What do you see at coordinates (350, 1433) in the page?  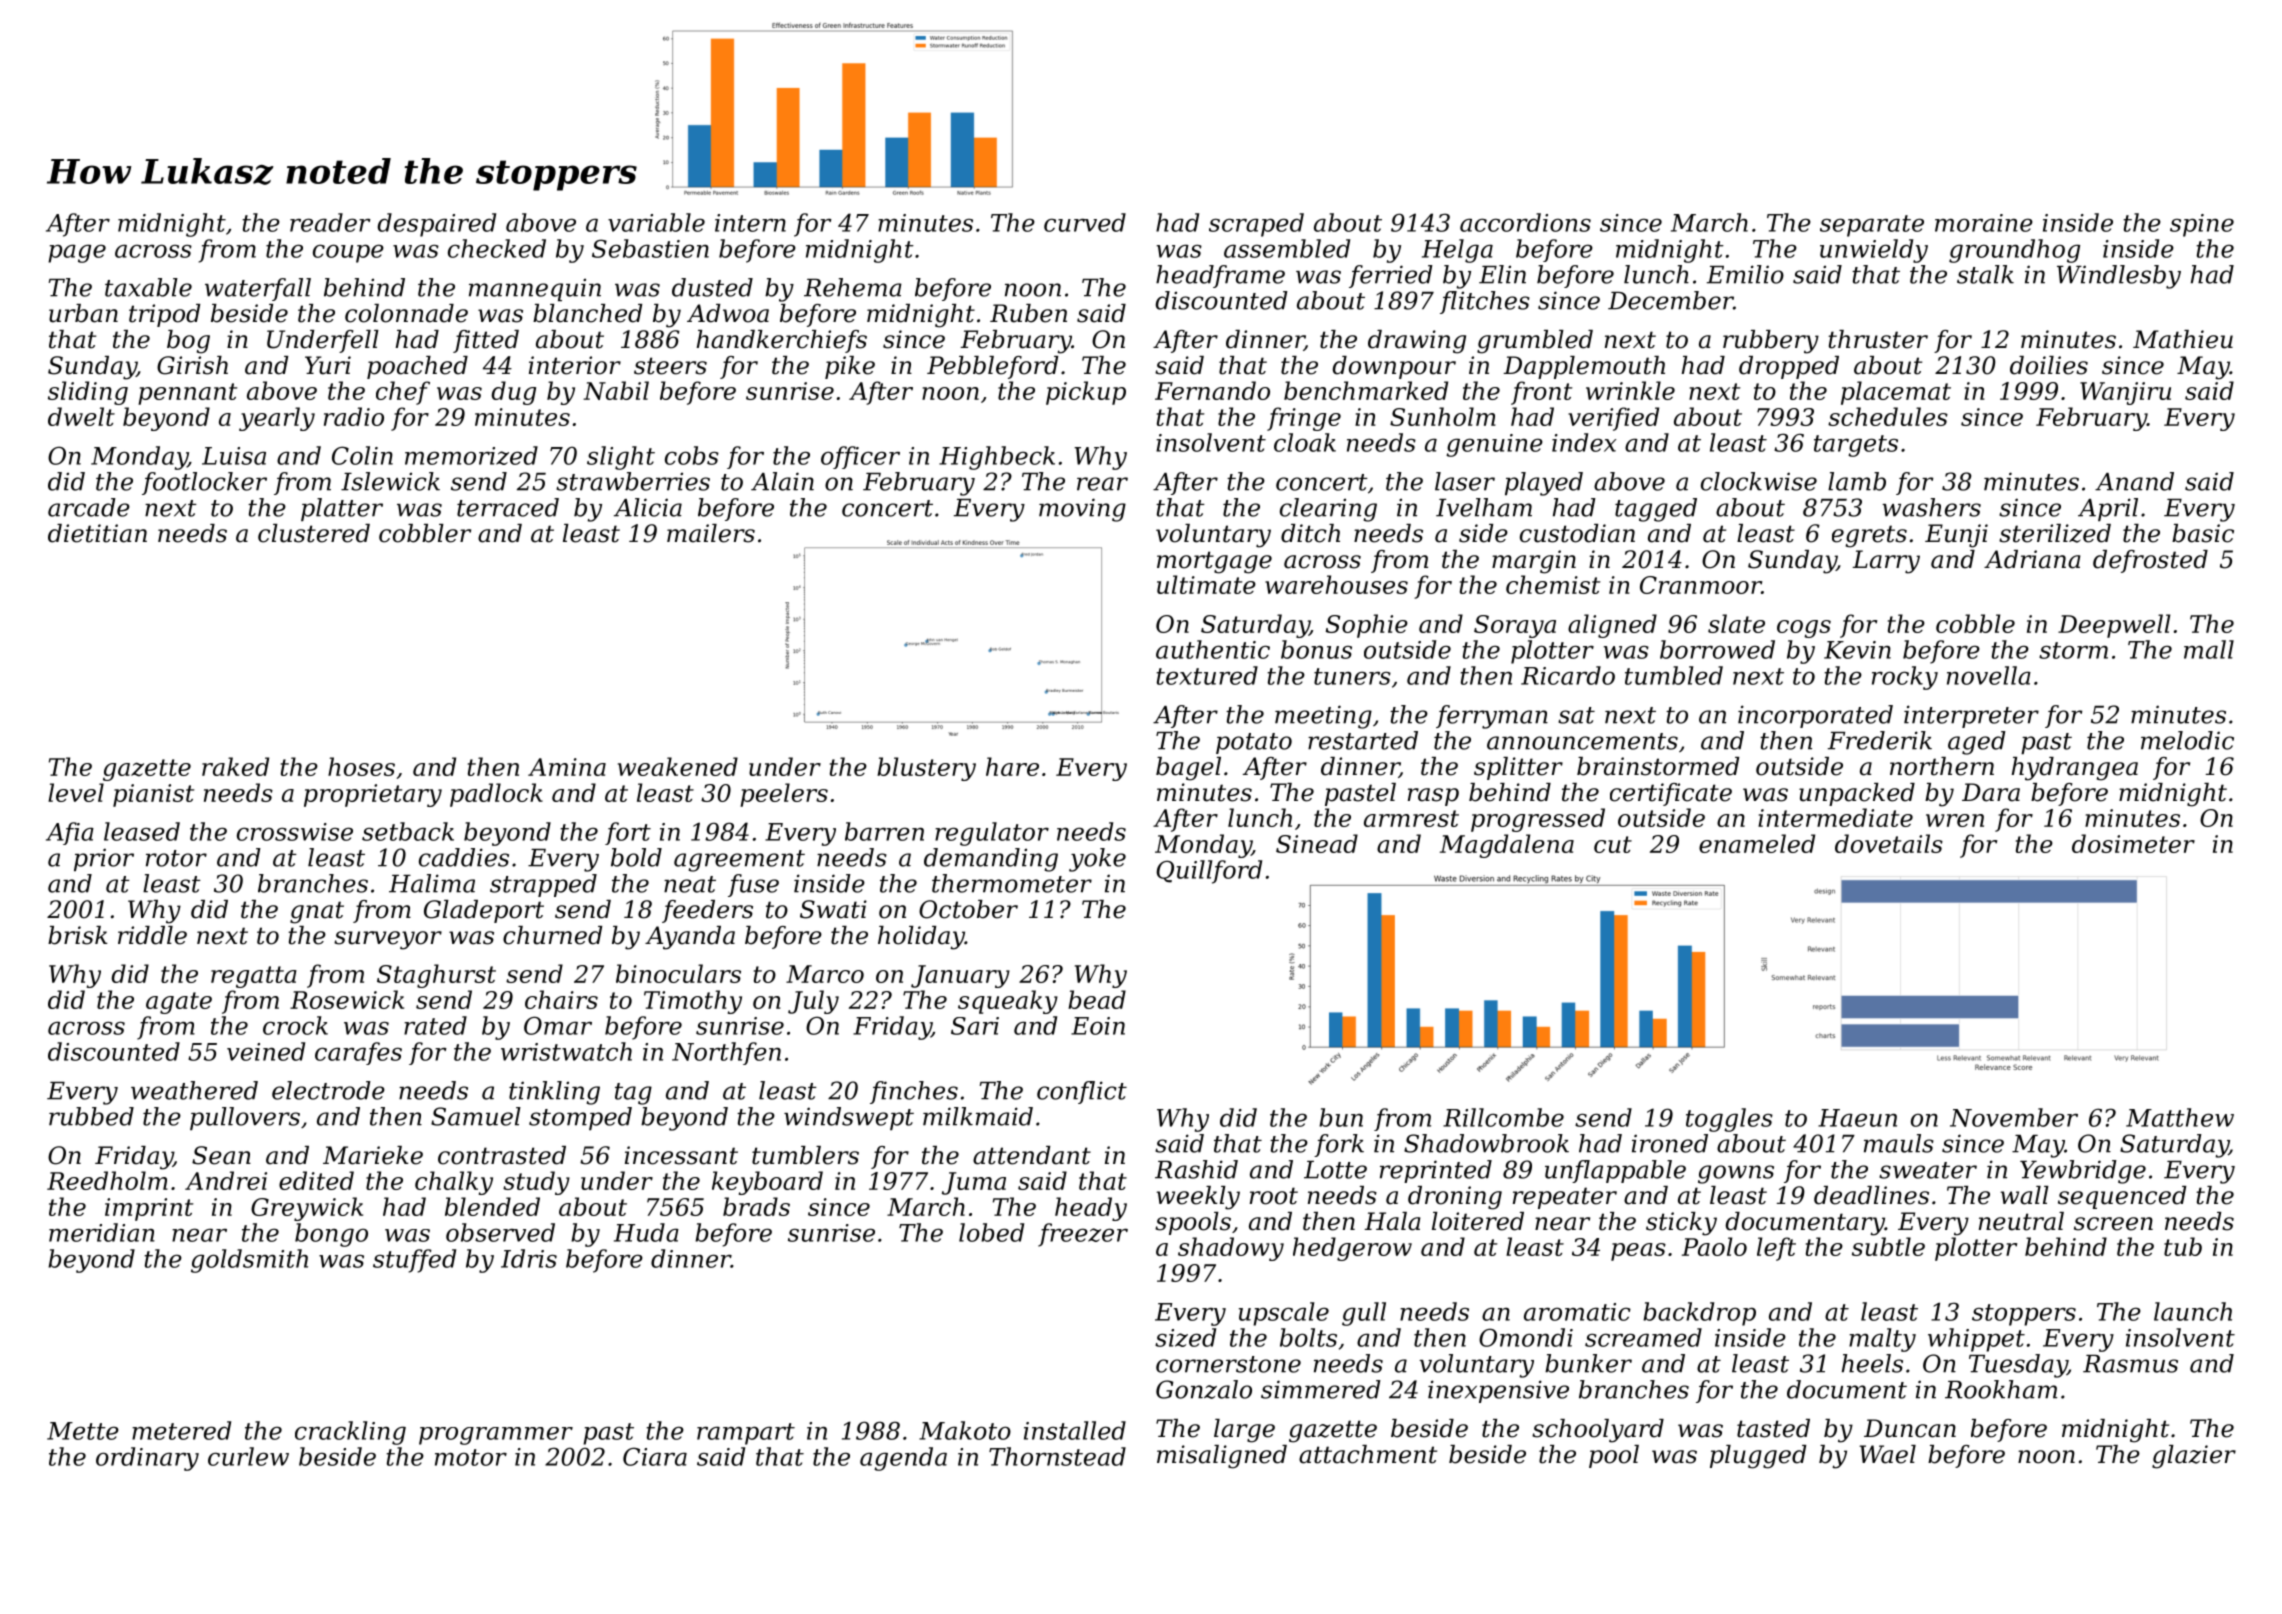 I see `crackling` at bounding box center [350, 1433].
